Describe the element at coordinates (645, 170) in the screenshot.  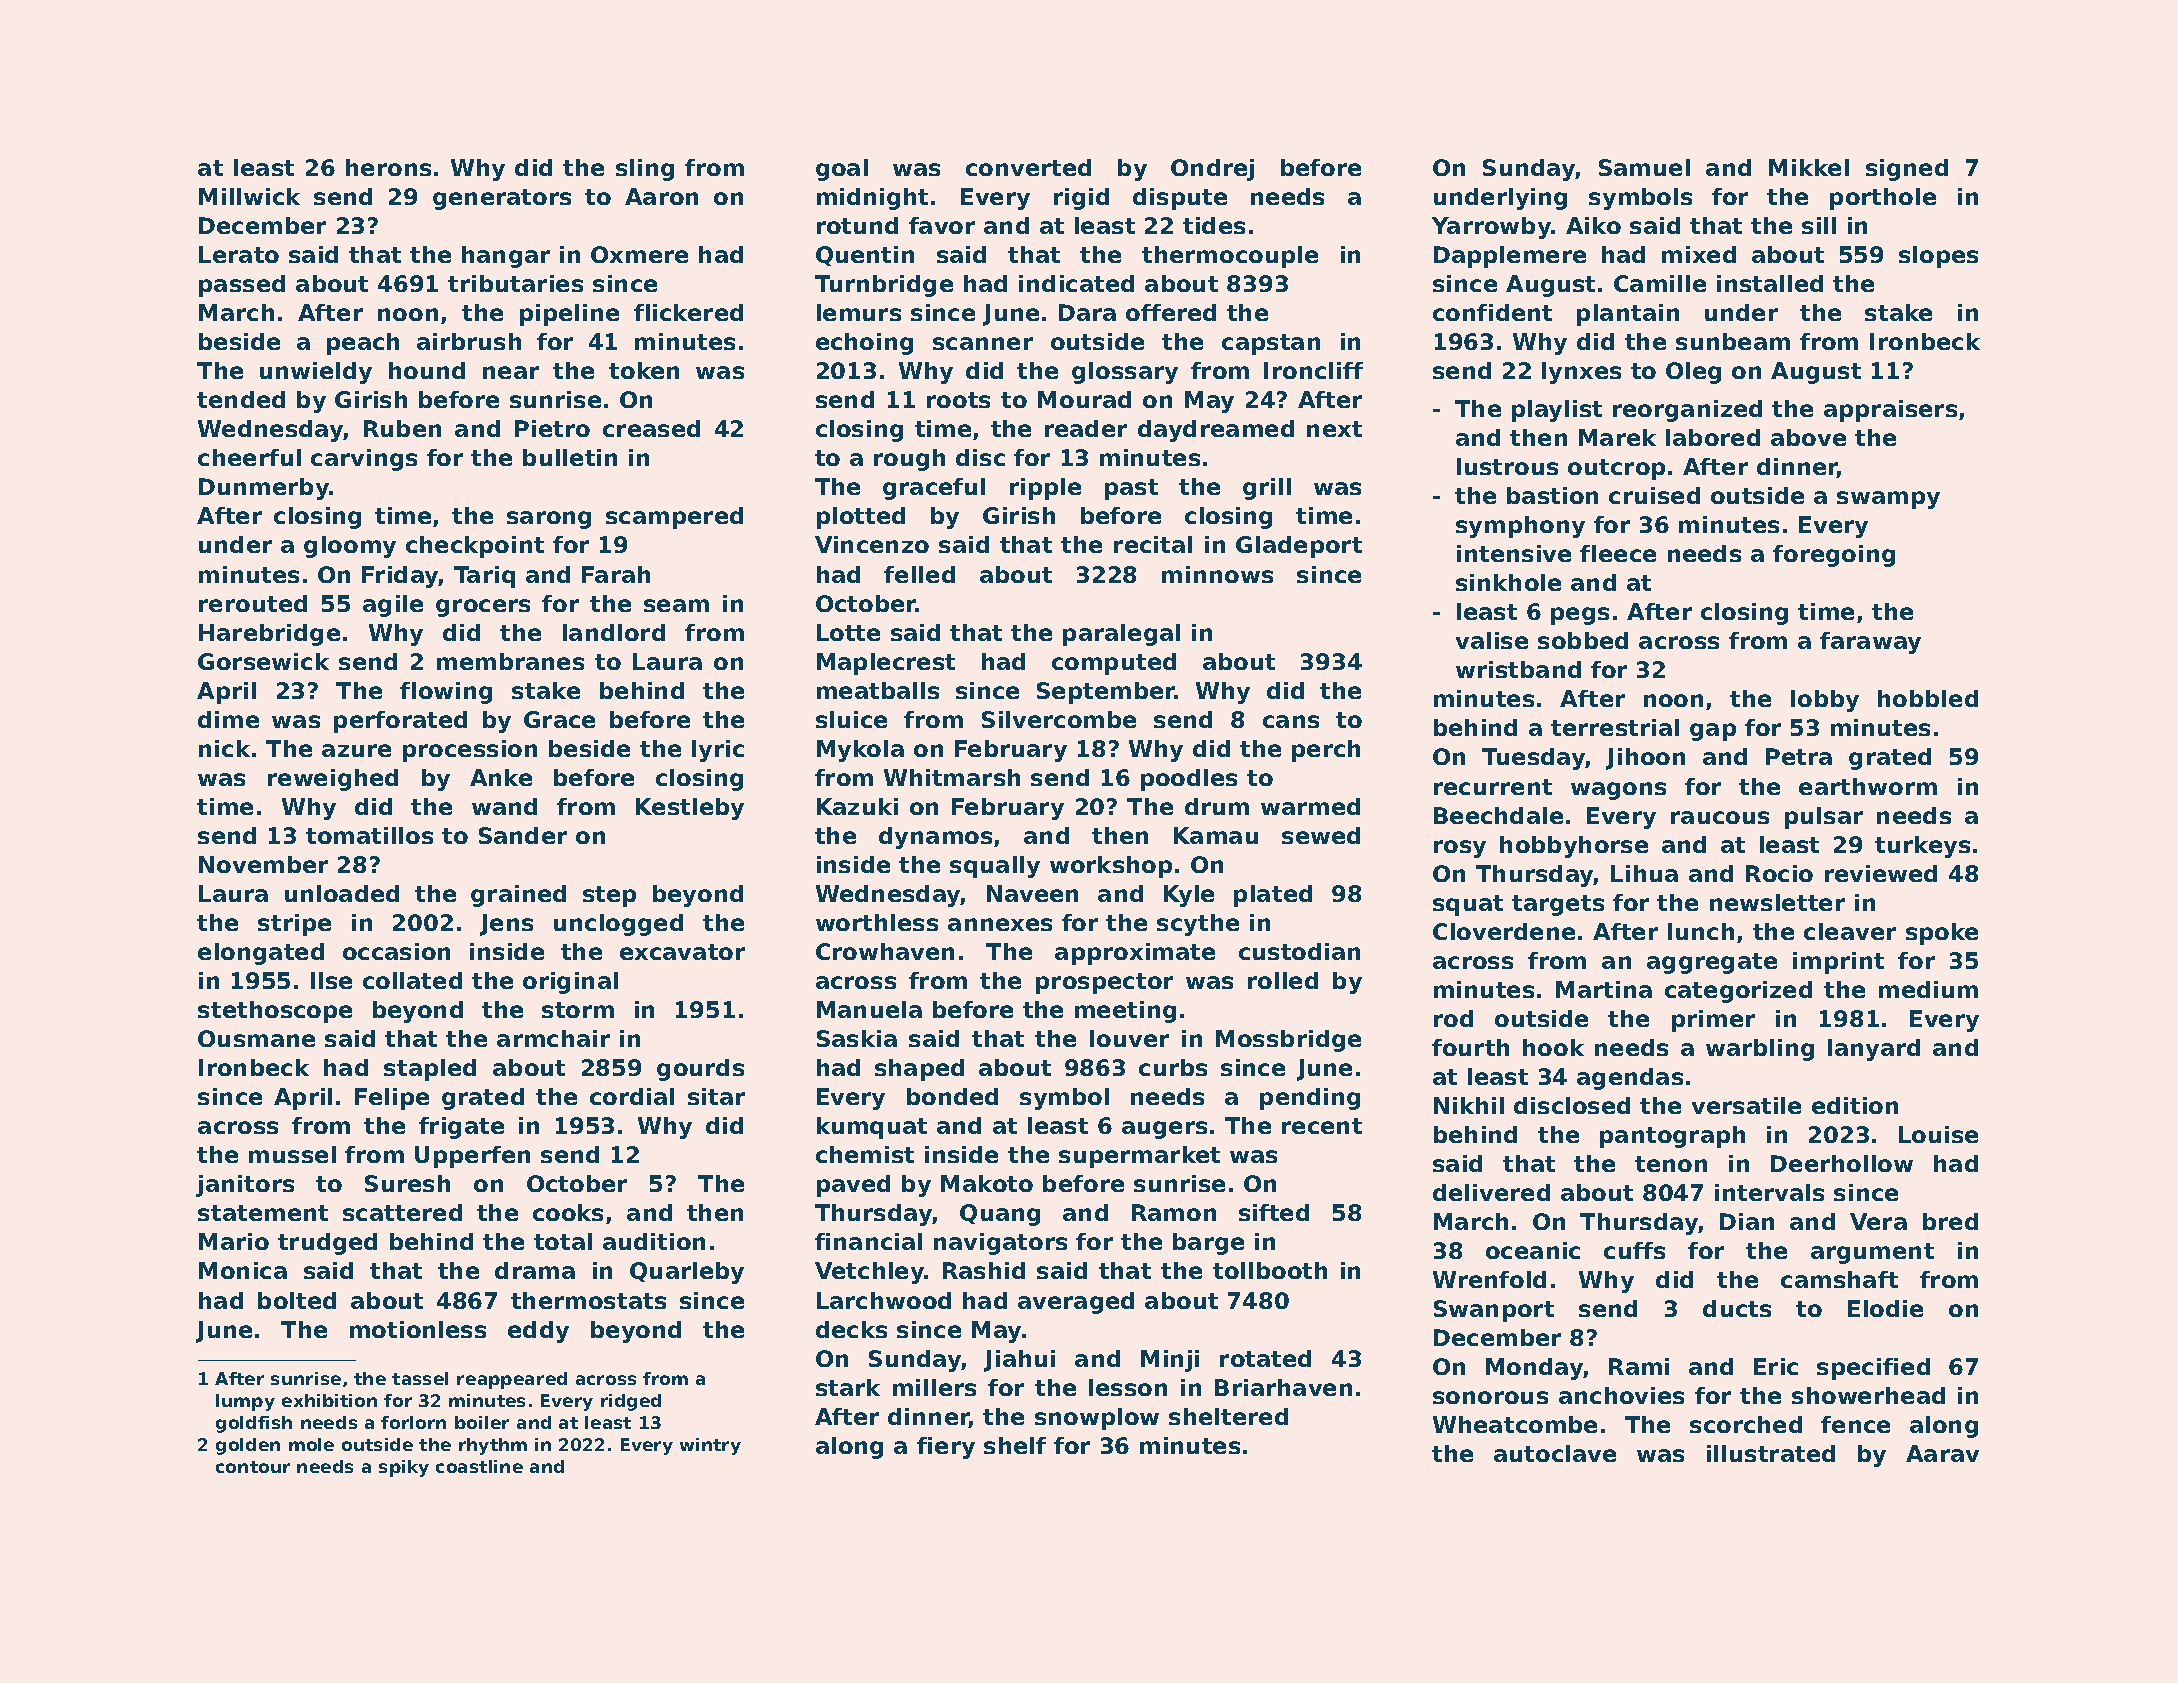
I see `sling` at that location.
